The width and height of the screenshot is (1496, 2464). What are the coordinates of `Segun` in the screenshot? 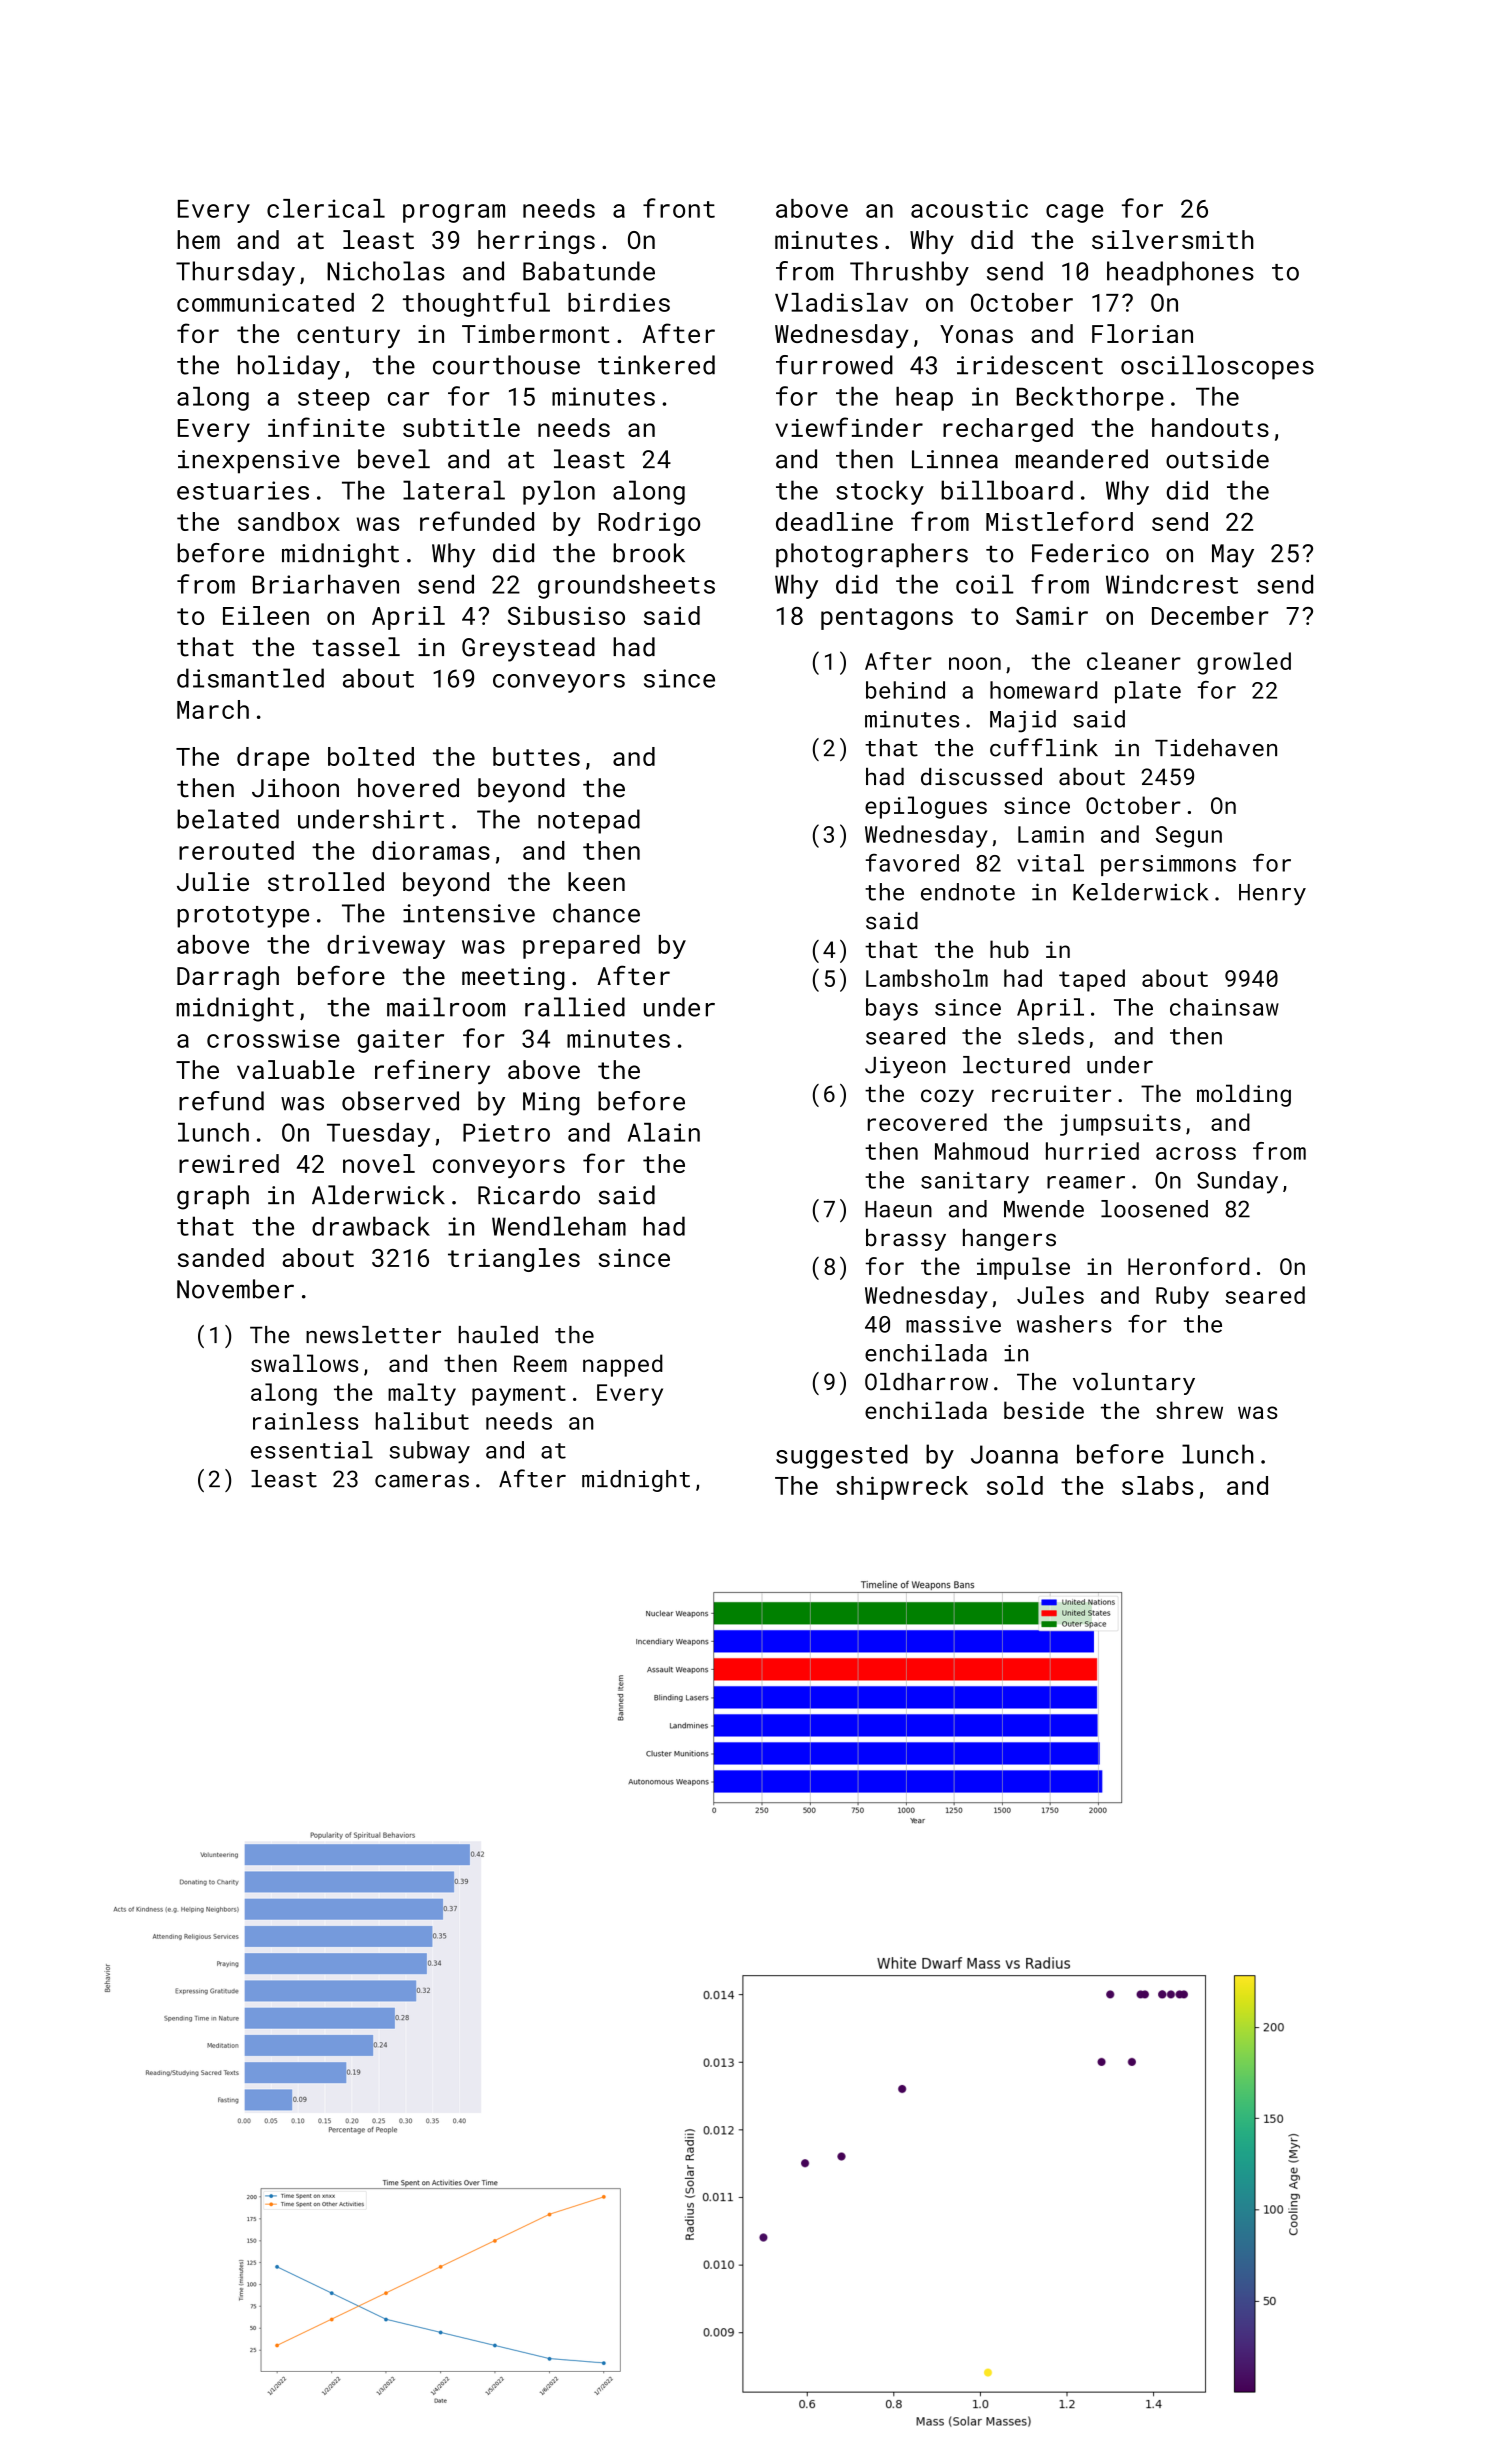 It's located at (1189, 837).
